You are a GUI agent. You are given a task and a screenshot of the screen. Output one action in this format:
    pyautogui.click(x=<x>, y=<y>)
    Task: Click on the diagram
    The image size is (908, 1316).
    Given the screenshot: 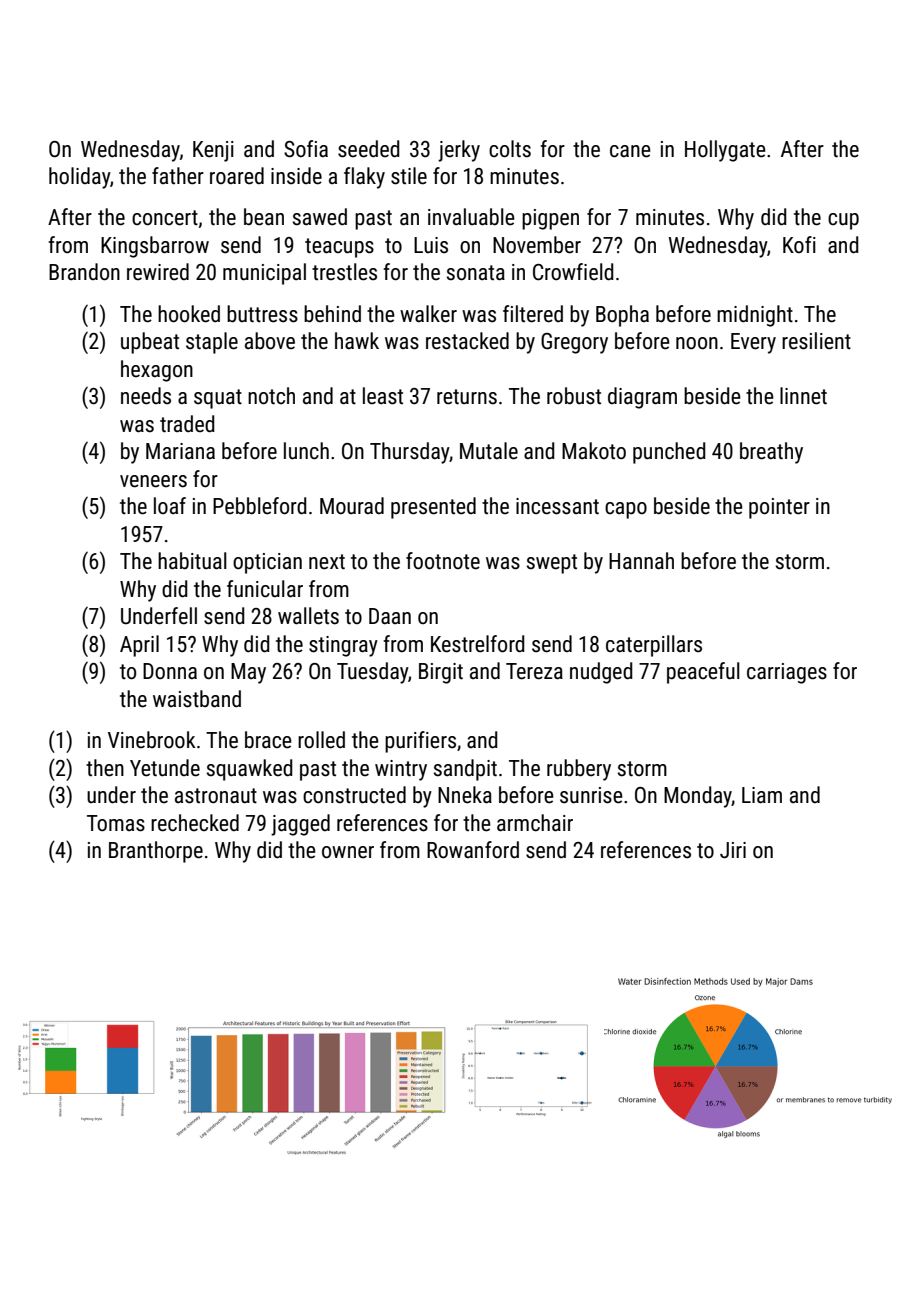 What is the action you would take?
    pyautogui.click(x=642, y=398)
